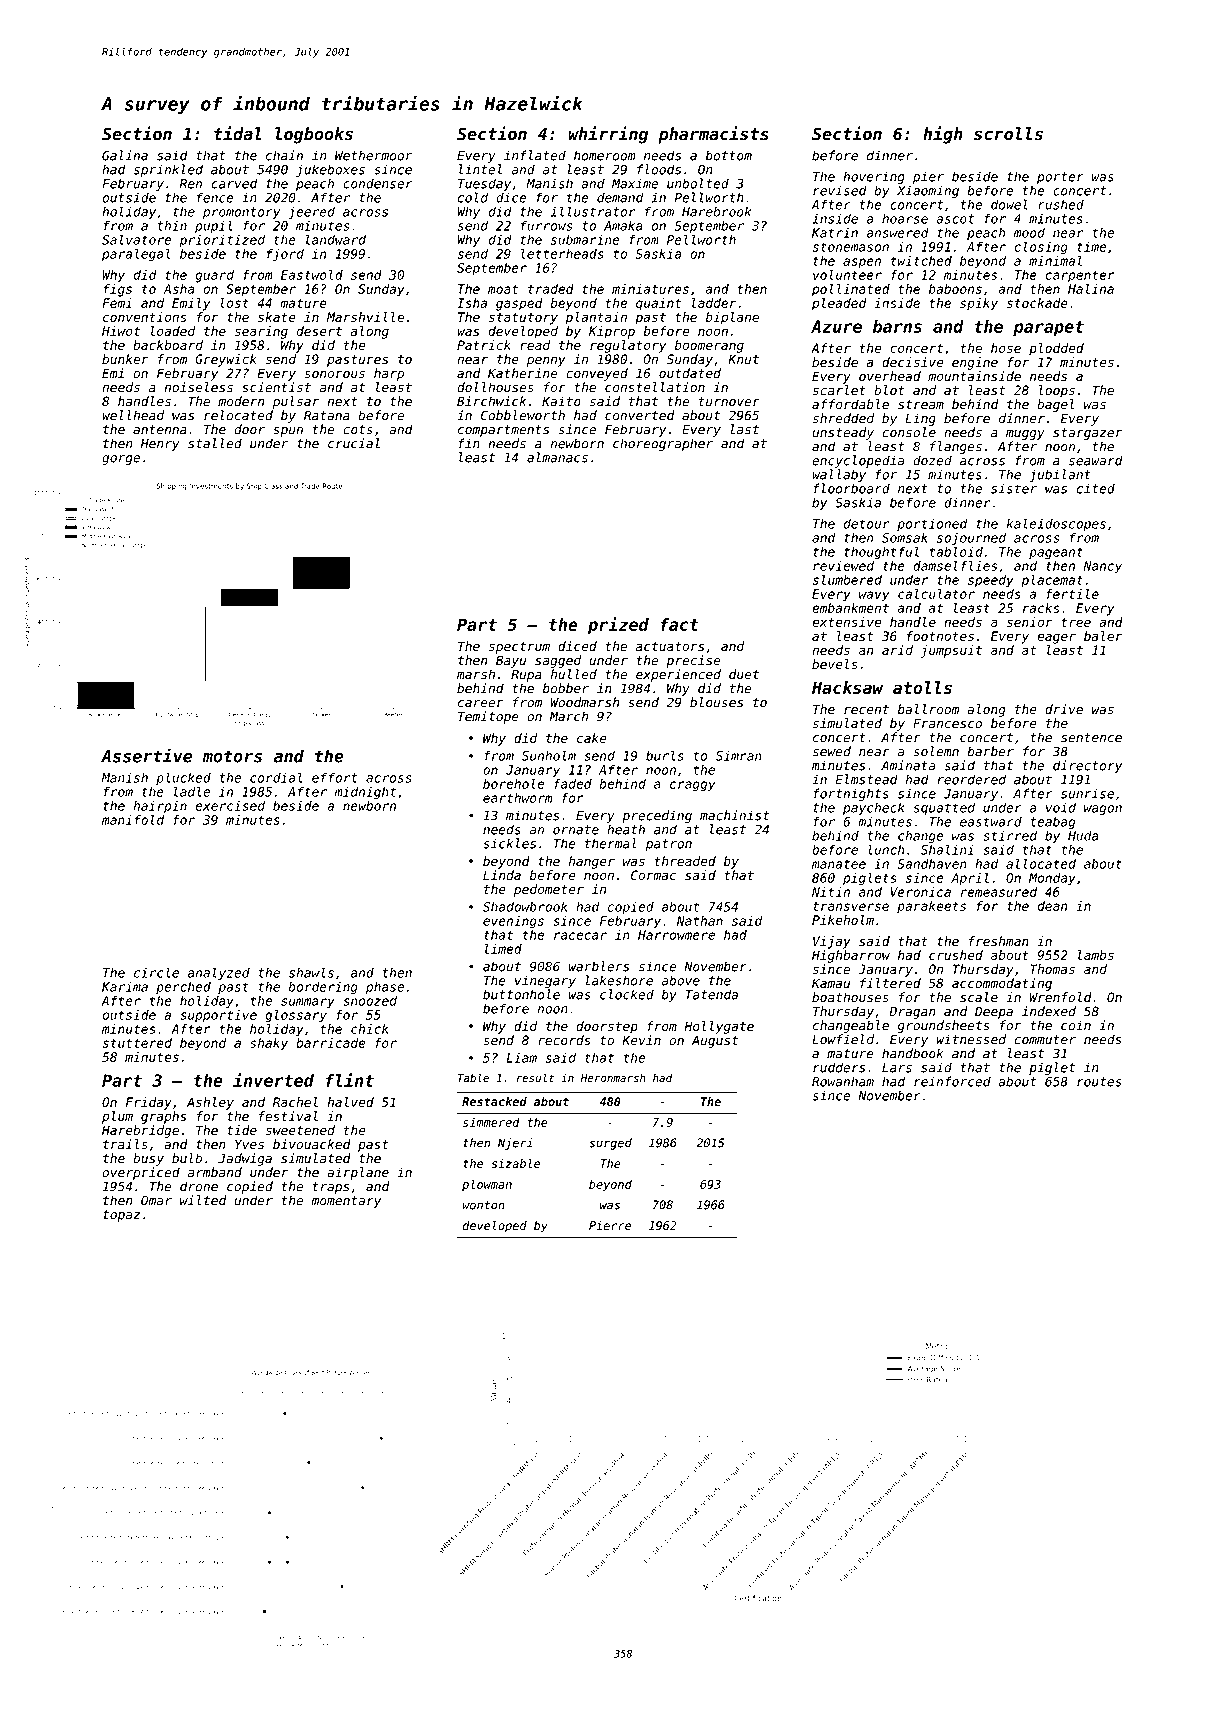 Image resolution: width=1228 pixels, height=1736 pixels. Describe the element at coordinates (146, 755) in the document. I see `Assertive` at that location.
